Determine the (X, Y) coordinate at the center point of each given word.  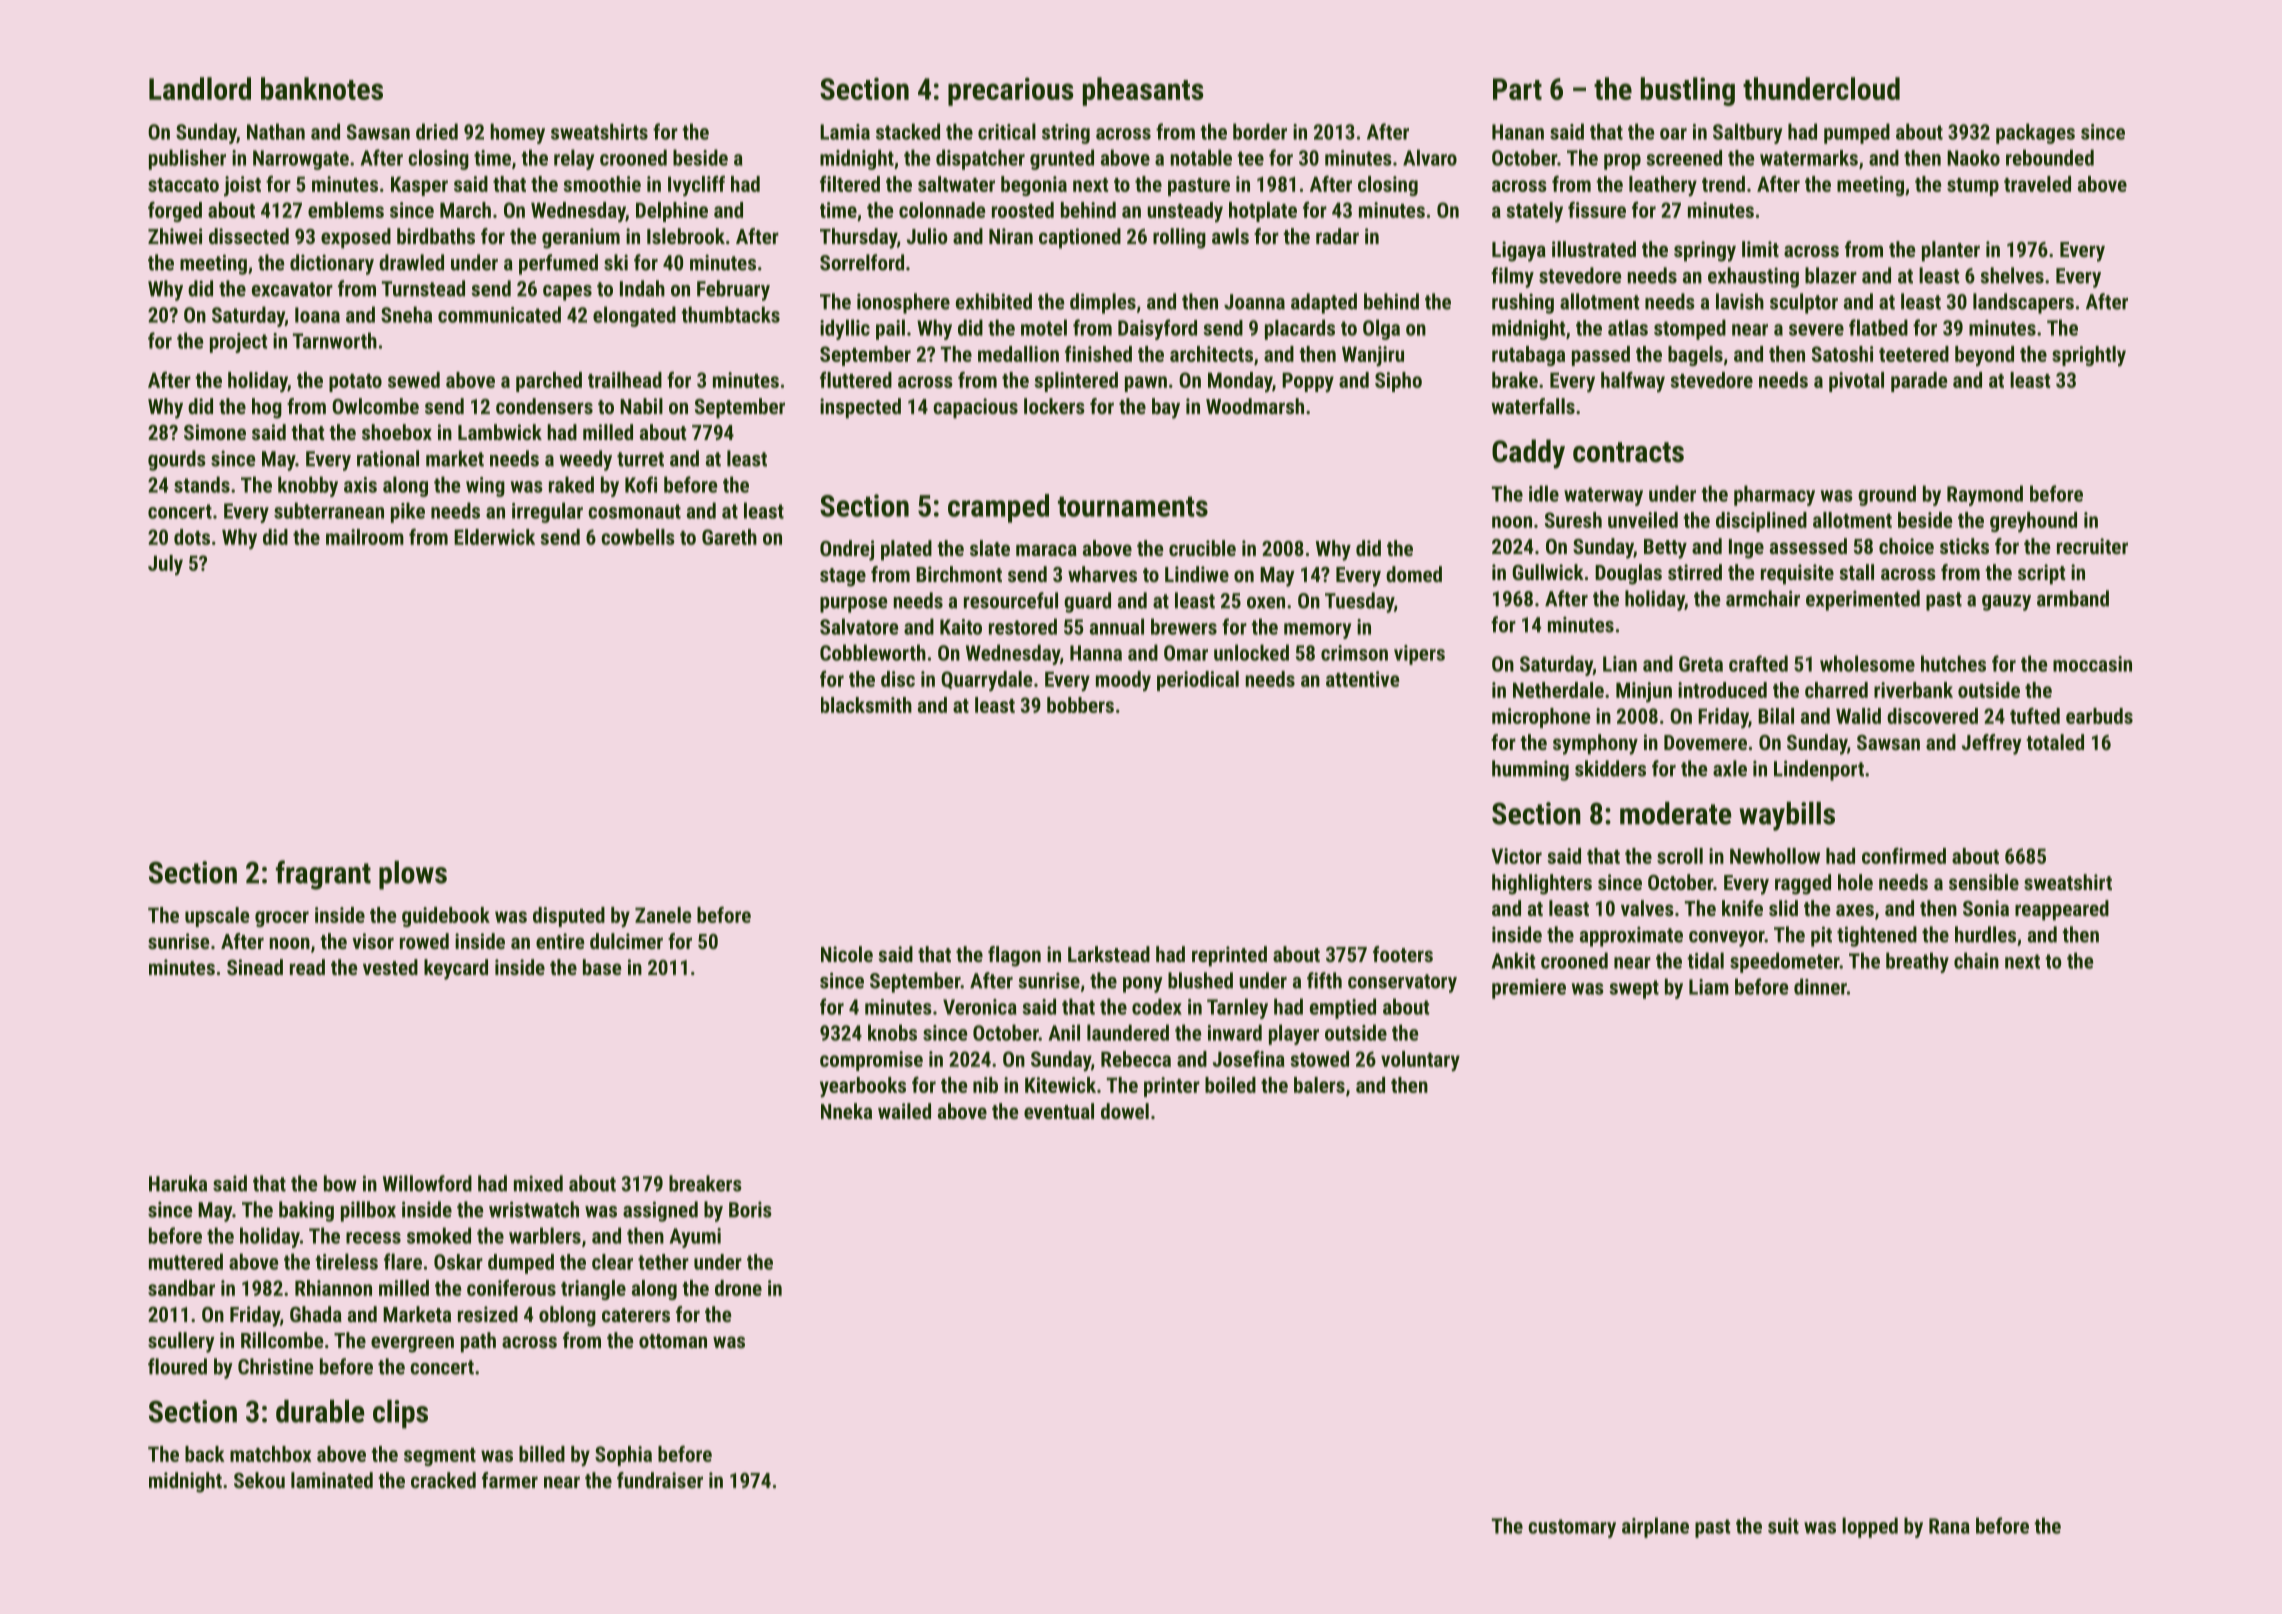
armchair (1763, 598)
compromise (871, 1061)
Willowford (427, 1183)
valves (1647, 908)
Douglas (1628, 574)
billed (542, 1454)
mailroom (365, 537)
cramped (998, 508)
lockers (1054, 406)
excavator (292, 289)
